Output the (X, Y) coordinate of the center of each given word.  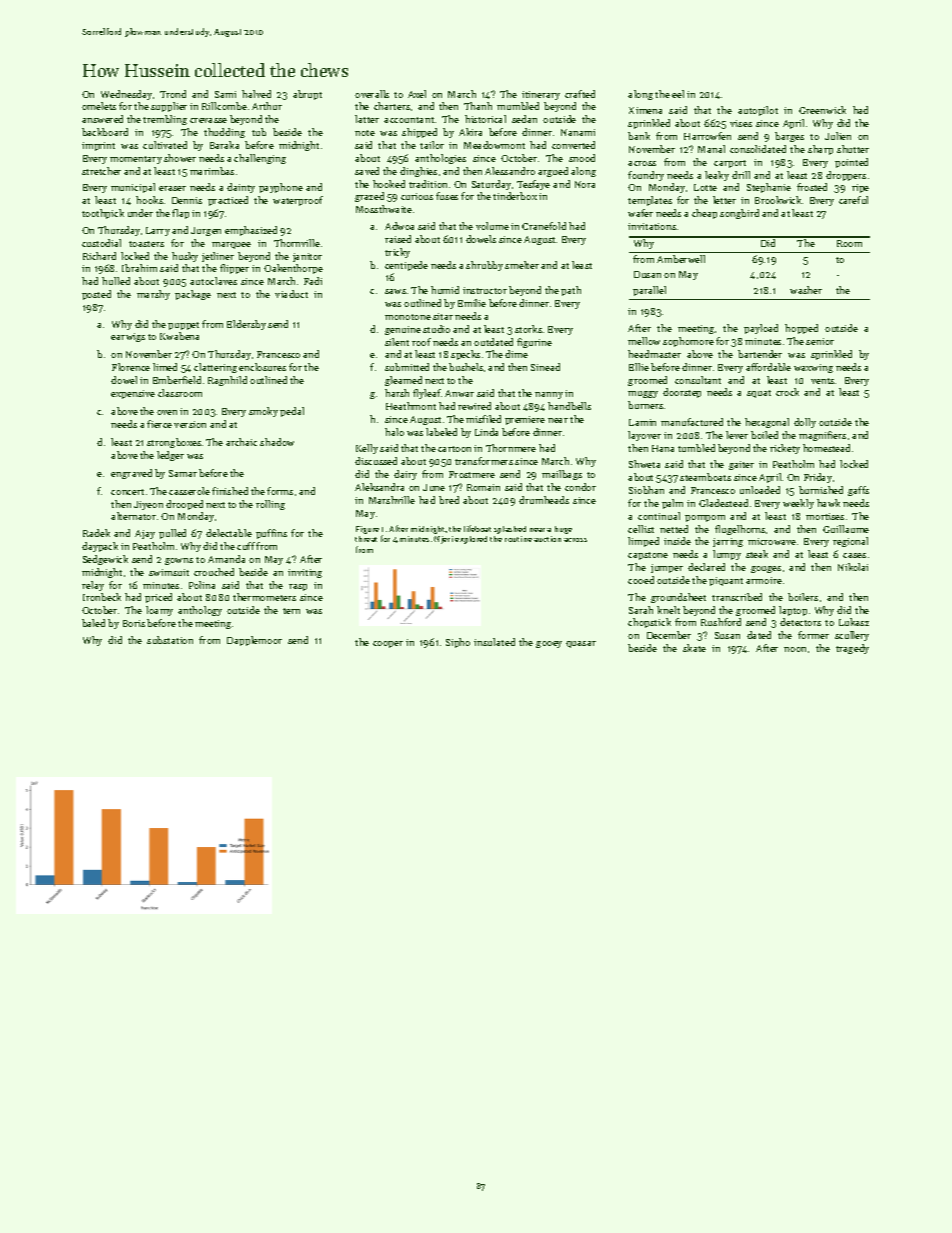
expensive (133, 394)
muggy (643, 394)
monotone (408, 317)
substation (170, 640)
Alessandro (510, 171)
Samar (183, 473)
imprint (98, 146)
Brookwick (778, 200)
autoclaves (213, 281)
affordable (768, 367)
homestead (826, 448)
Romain (483, 487)
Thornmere (511, 448)
